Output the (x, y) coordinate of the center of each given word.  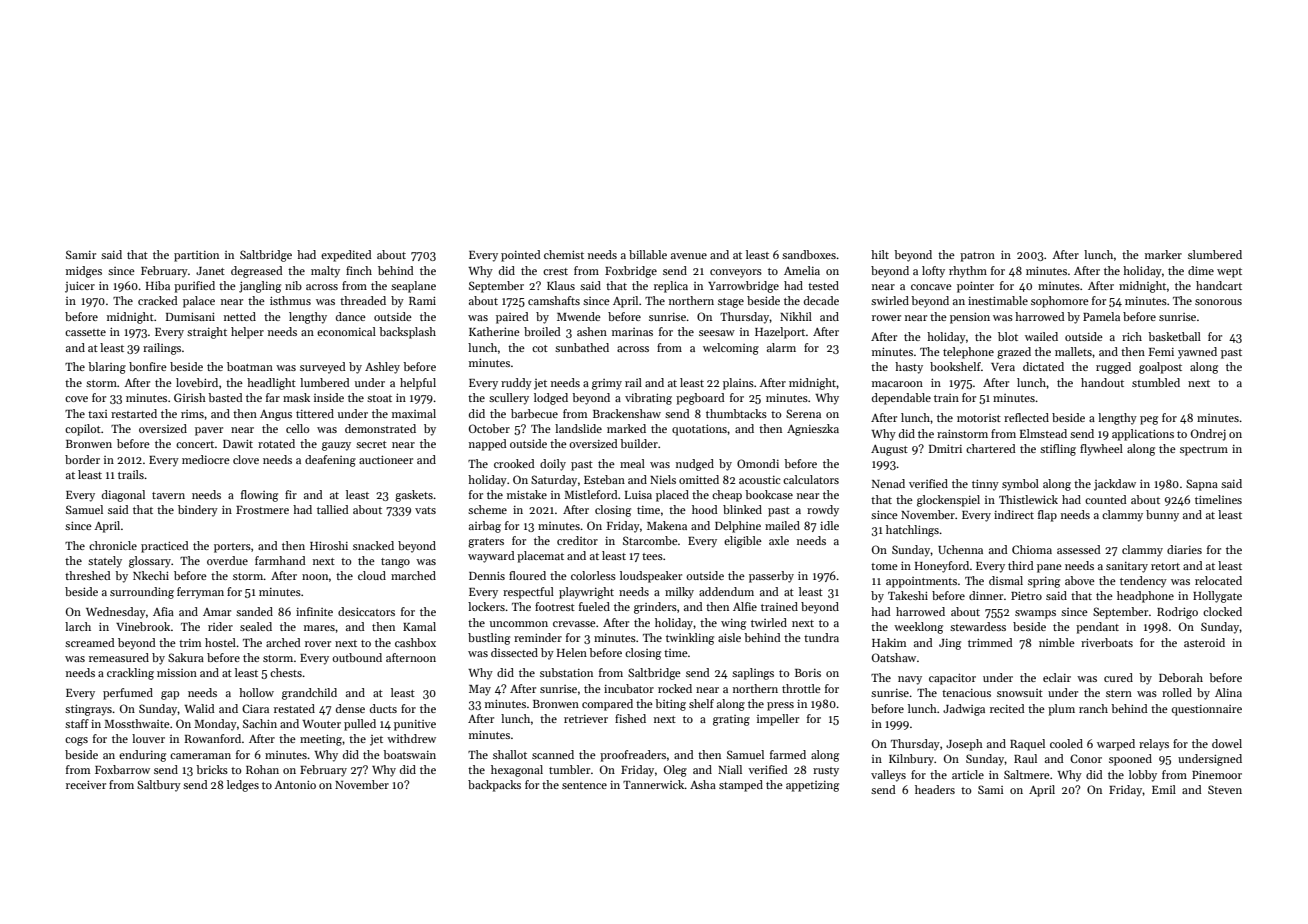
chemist (564, 254)
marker (1163, 254)
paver (209, 431)
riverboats (1107, 642)
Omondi (758, 463)
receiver (86, 784)
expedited (346, 256)
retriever (586, 719)
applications (1143, 435)
